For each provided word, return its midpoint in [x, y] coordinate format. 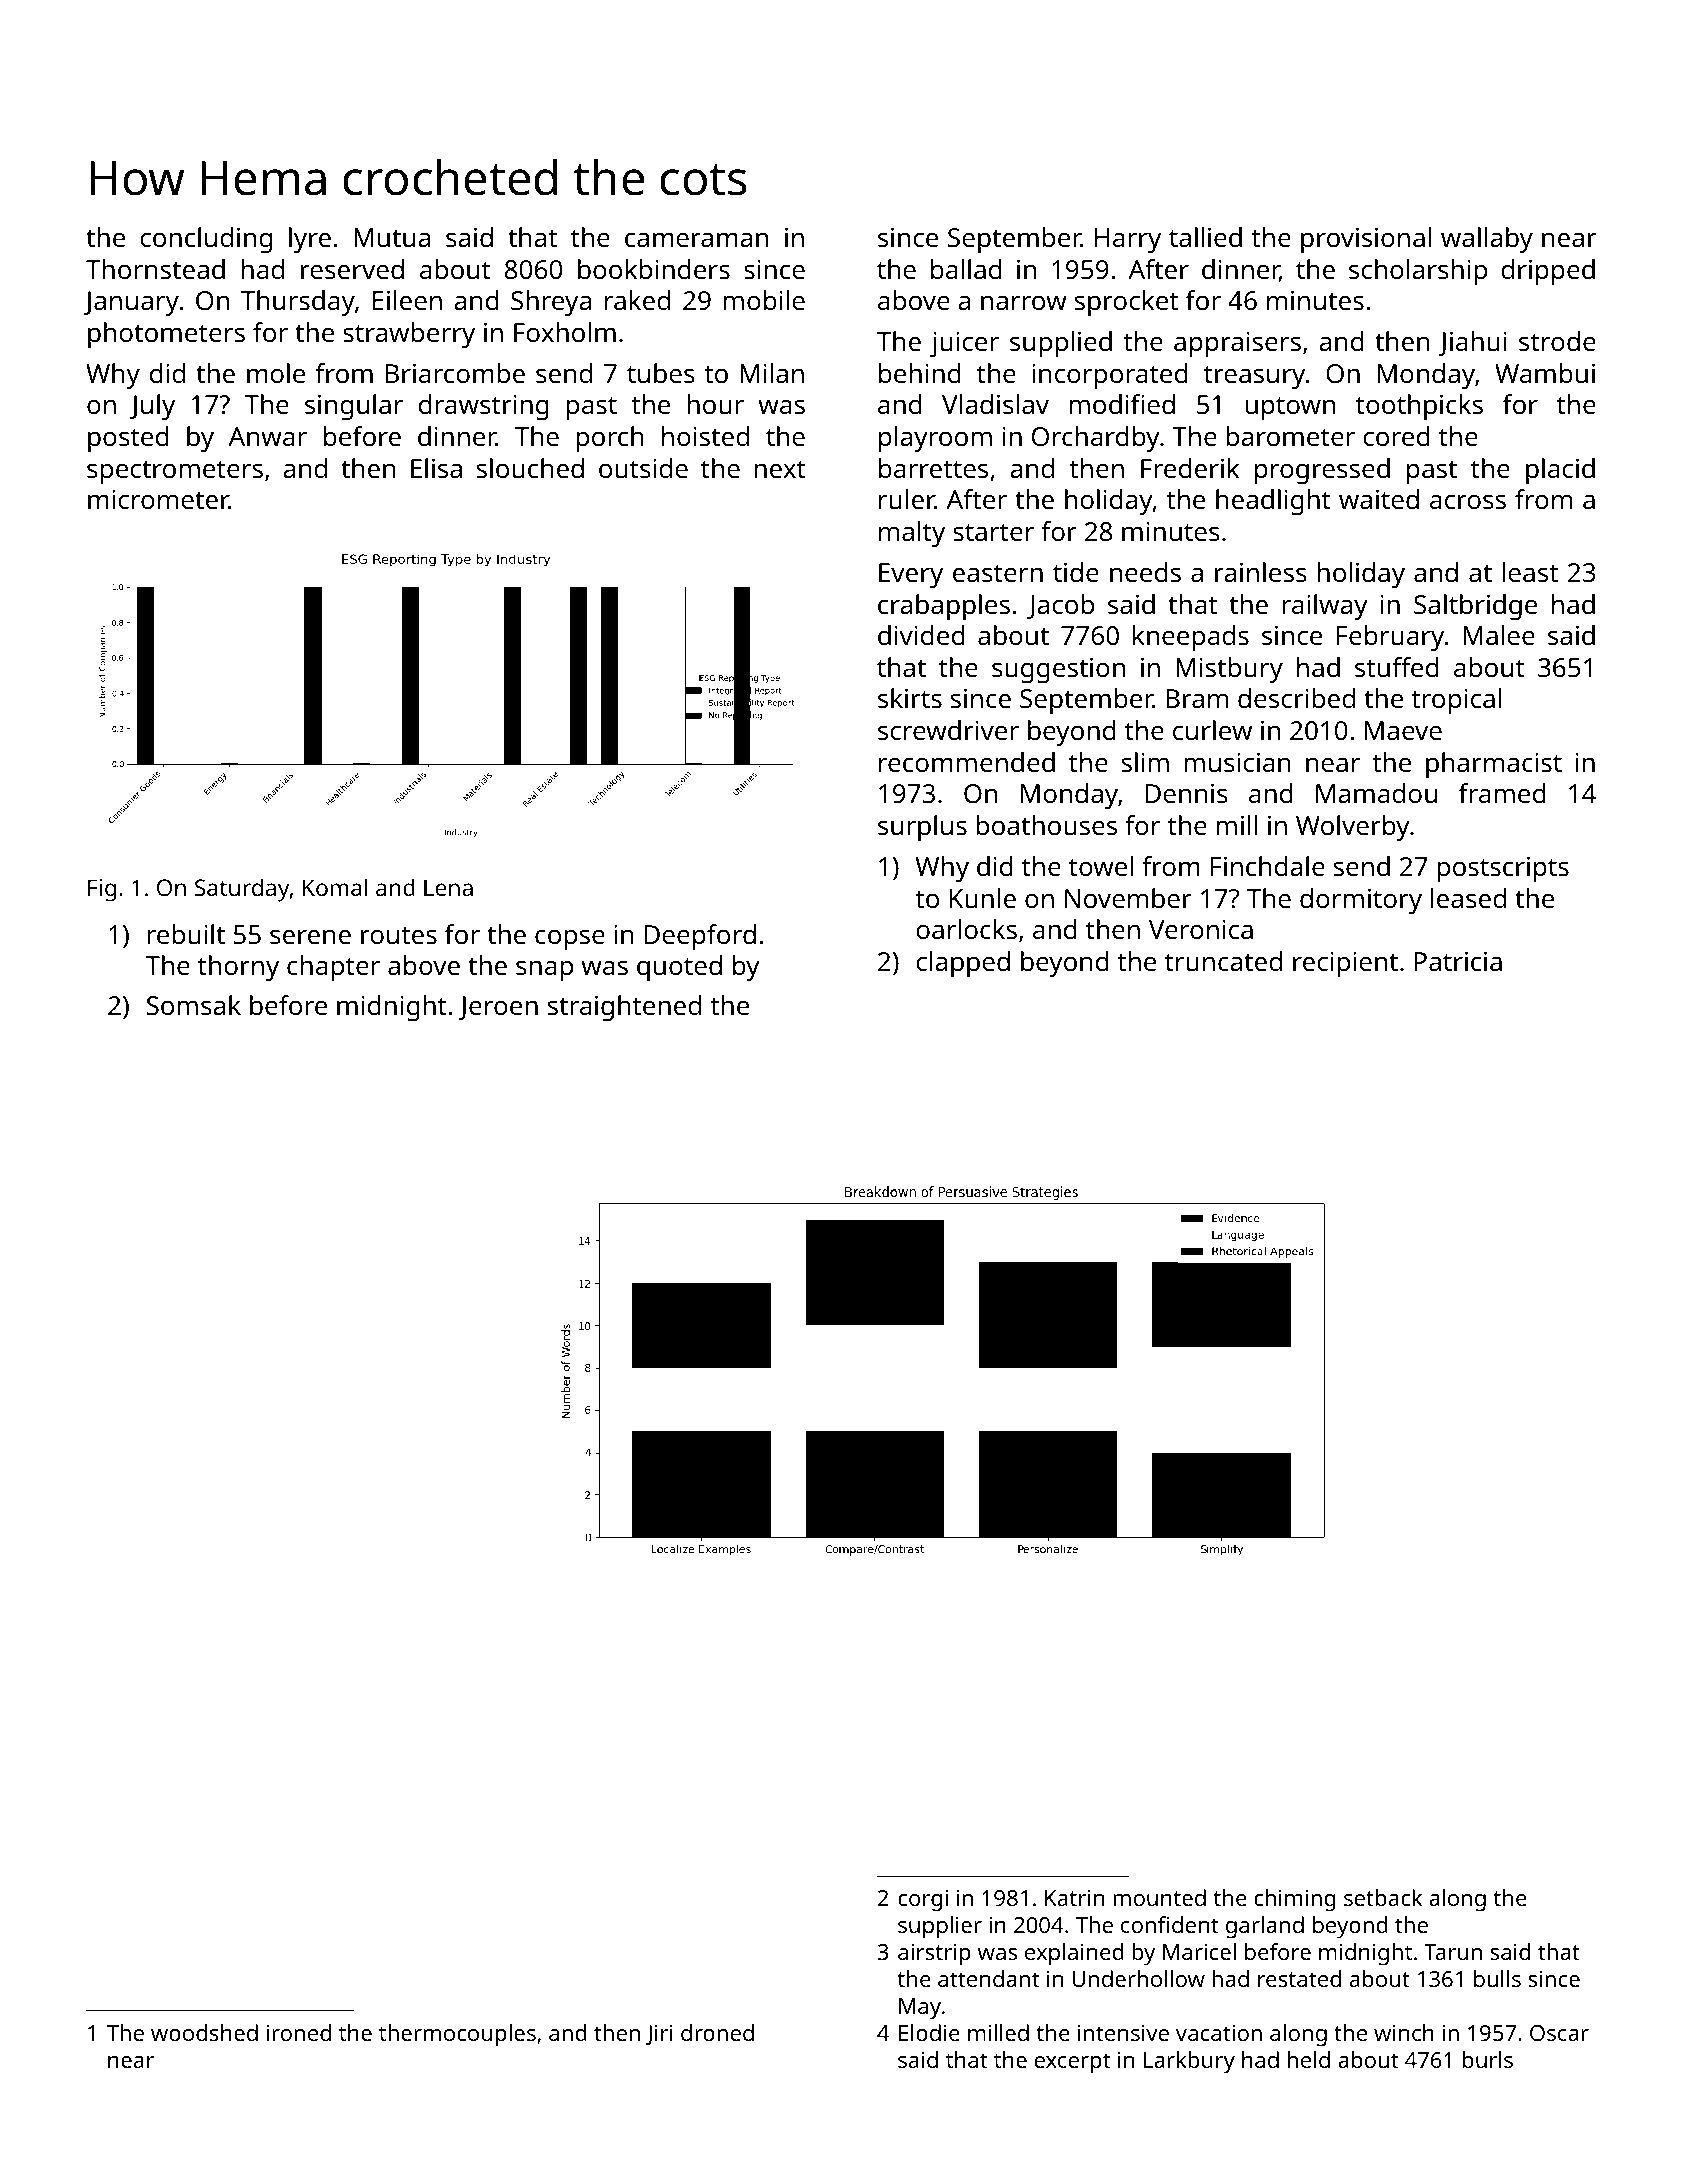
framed [1502, 793]
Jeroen [498, 1008]
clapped [963, 964]
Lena [448, 887]
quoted [679, 968]
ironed [299, 2032]
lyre [310, 240]
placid [1560, 471]
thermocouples [457, 2035]
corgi [923, 1900]
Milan [772, 373]
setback [1383, 1897]
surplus [922, 828]
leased [1468, 898]
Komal [335, 887]
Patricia [1458, 961]
